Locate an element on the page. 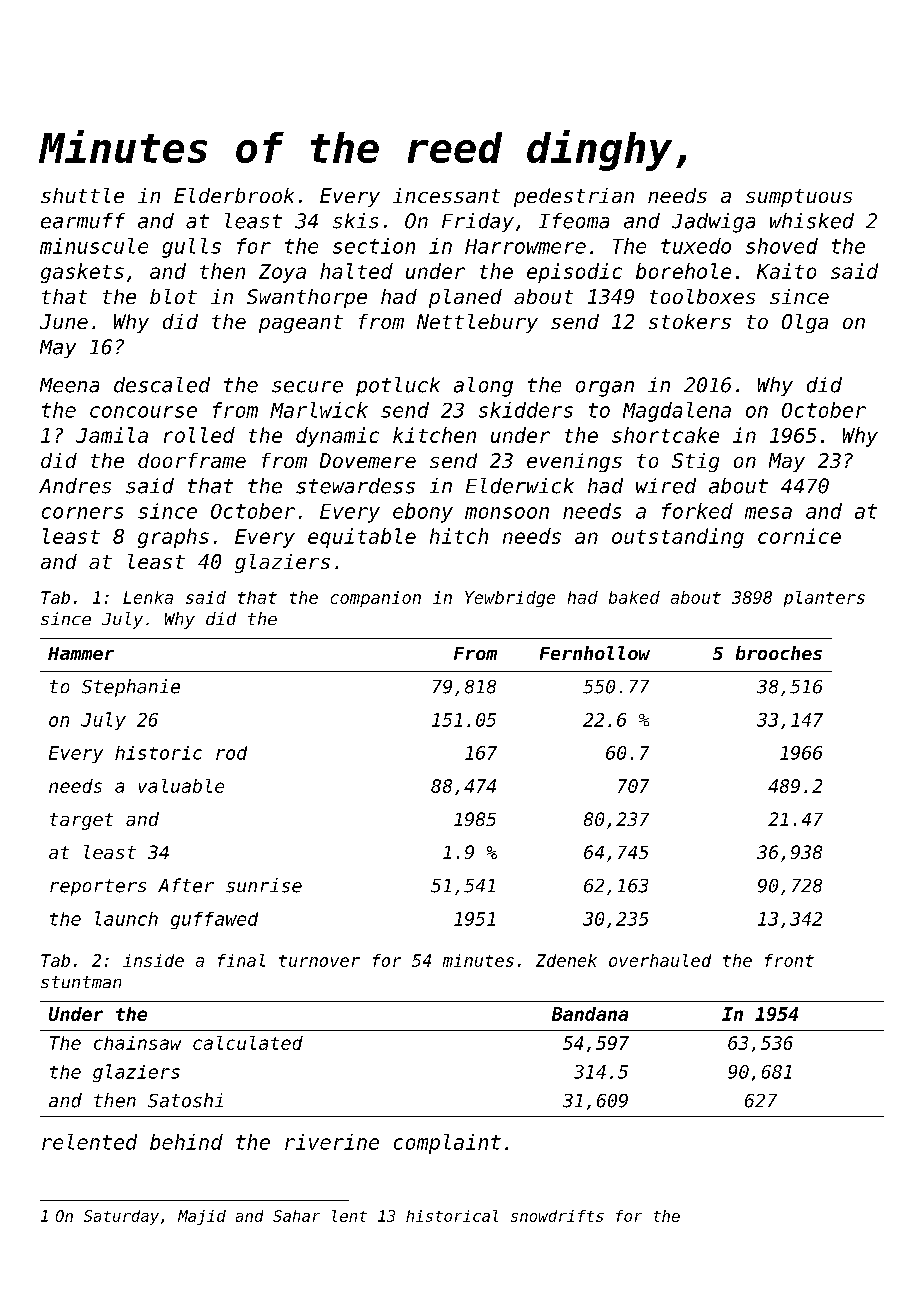 This image has width=924, height=1308. blot is located at coordinates (173, 296).
